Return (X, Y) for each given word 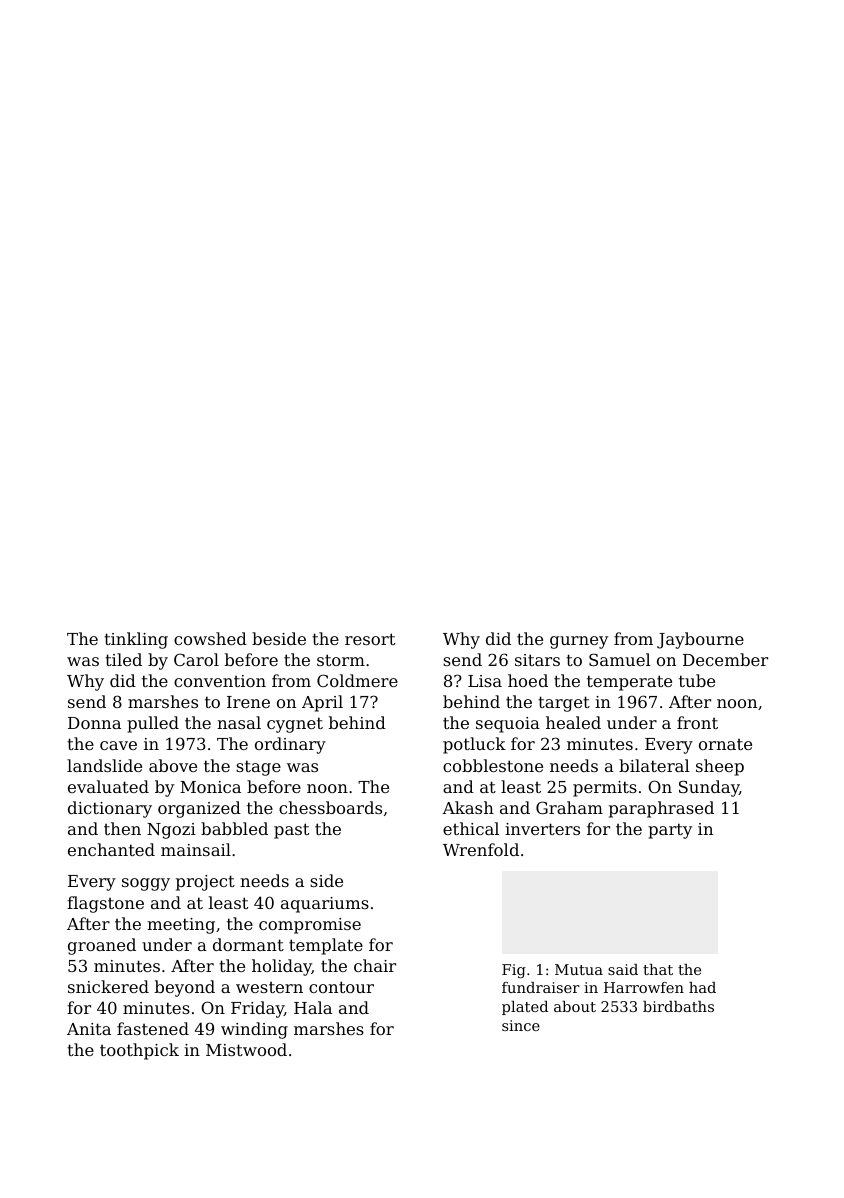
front (697, 722)
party (670, 831)
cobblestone (493, 765)
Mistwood (246, 1049)
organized (199, 809)
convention (220, 681)
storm (341, 660)
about (575, 1006)
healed (573, 722)
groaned (102, 946)
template (326, 946)
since (521, 1025)
